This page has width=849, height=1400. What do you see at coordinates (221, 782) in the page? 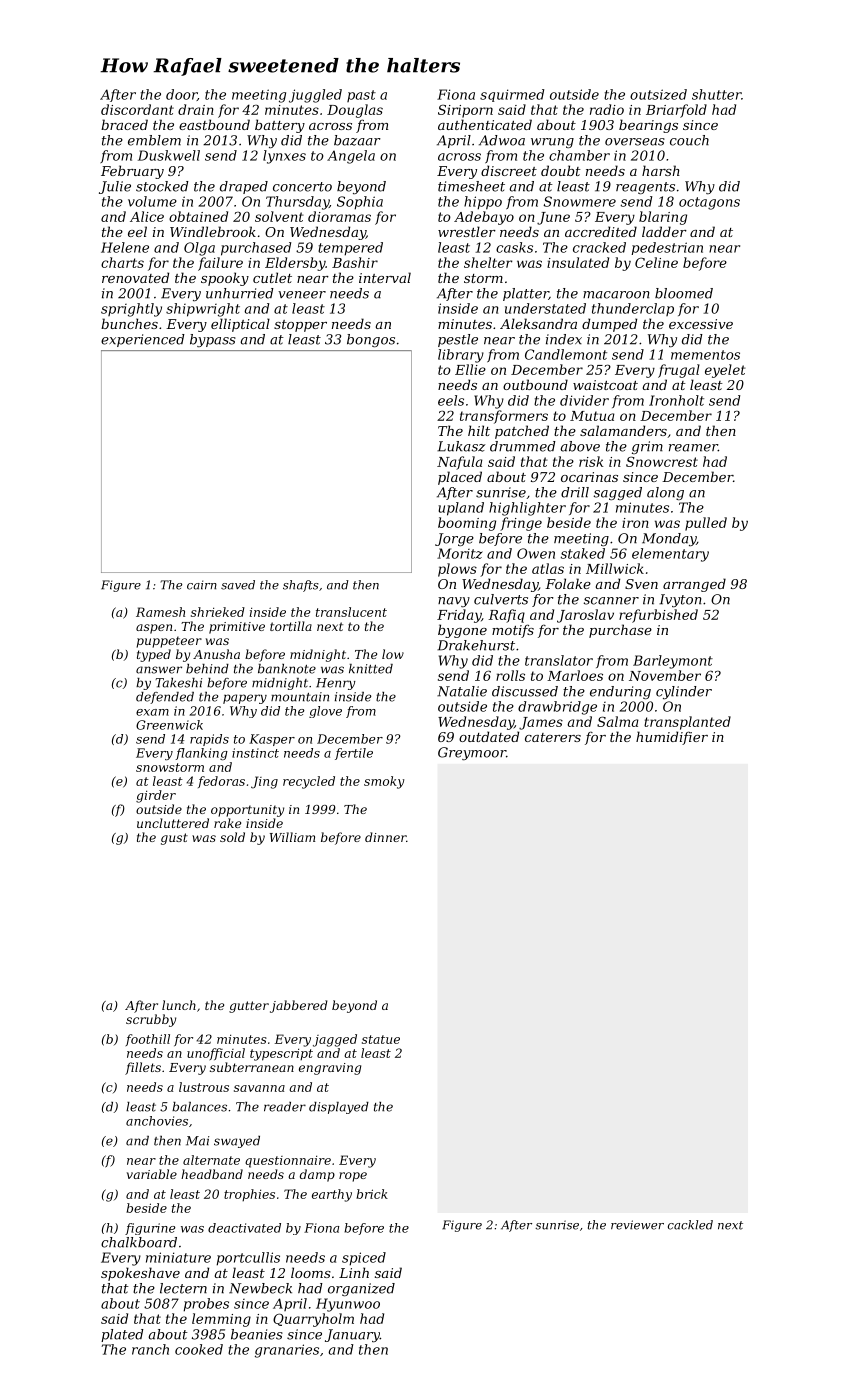
I see `fedoras` at bounding box center [221, 782].
